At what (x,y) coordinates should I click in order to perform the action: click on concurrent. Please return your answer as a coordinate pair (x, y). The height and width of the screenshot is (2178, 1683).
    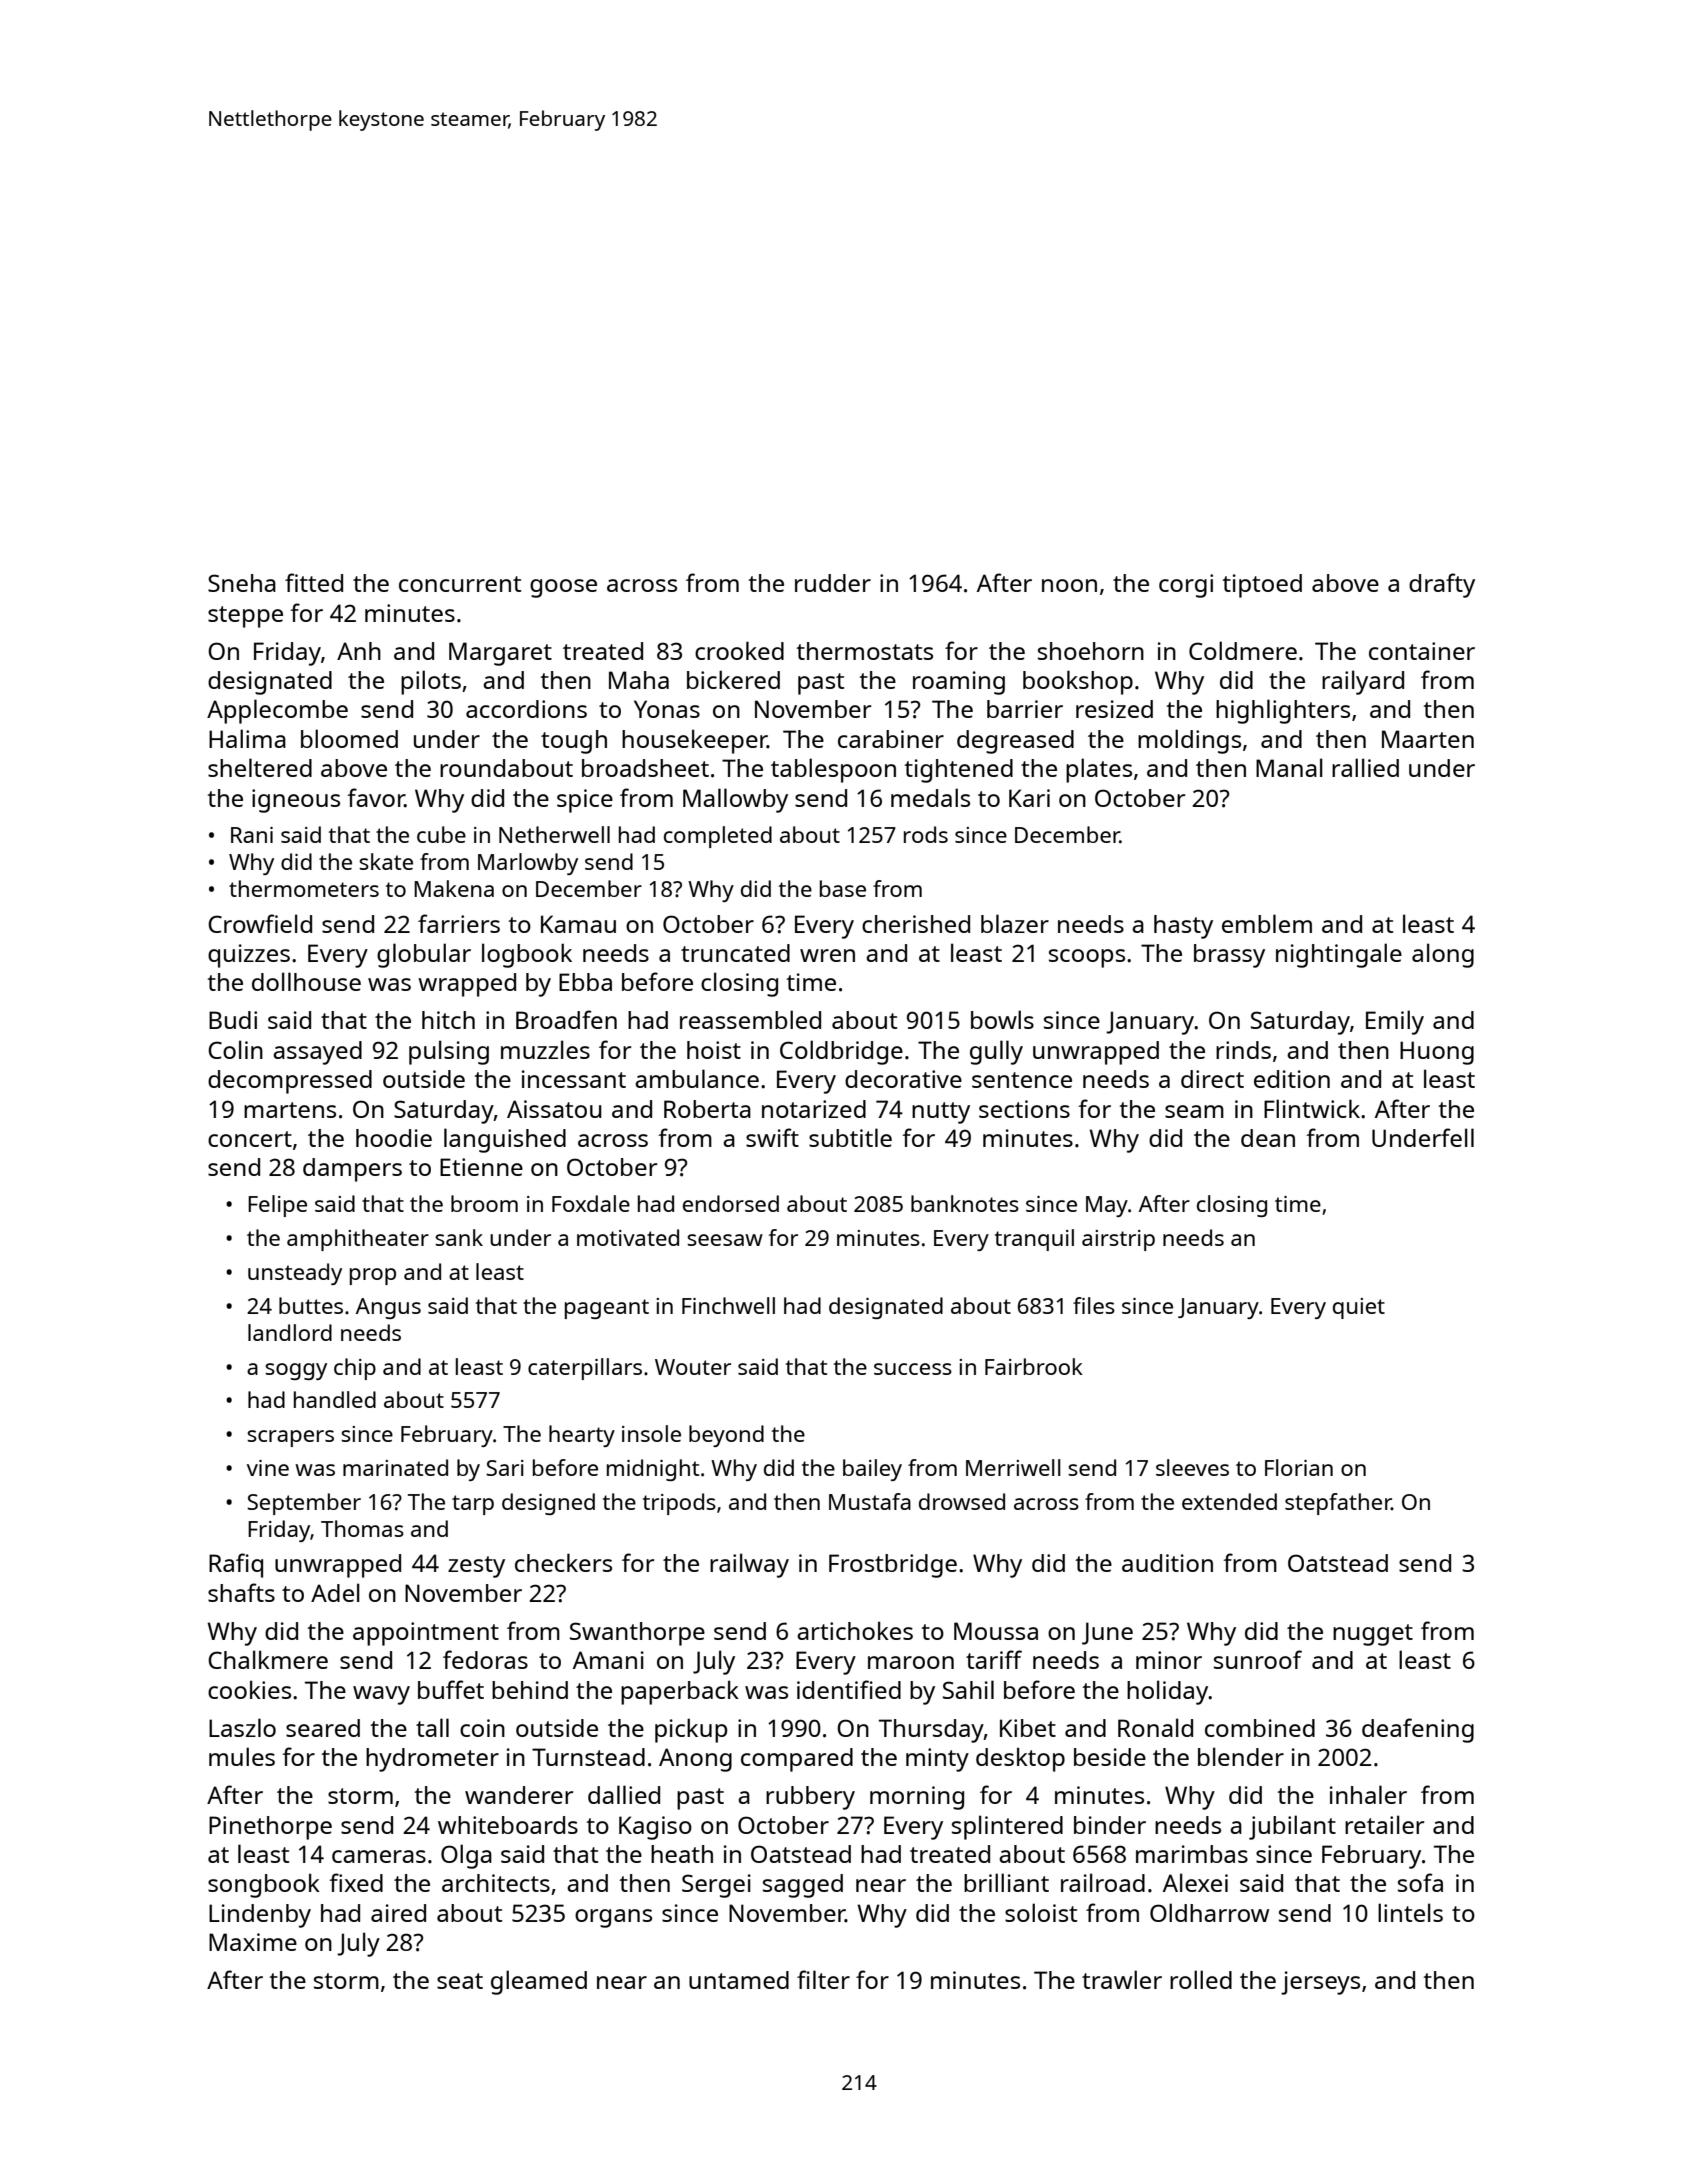
    Looking at the image, I should click on (460, 584).
